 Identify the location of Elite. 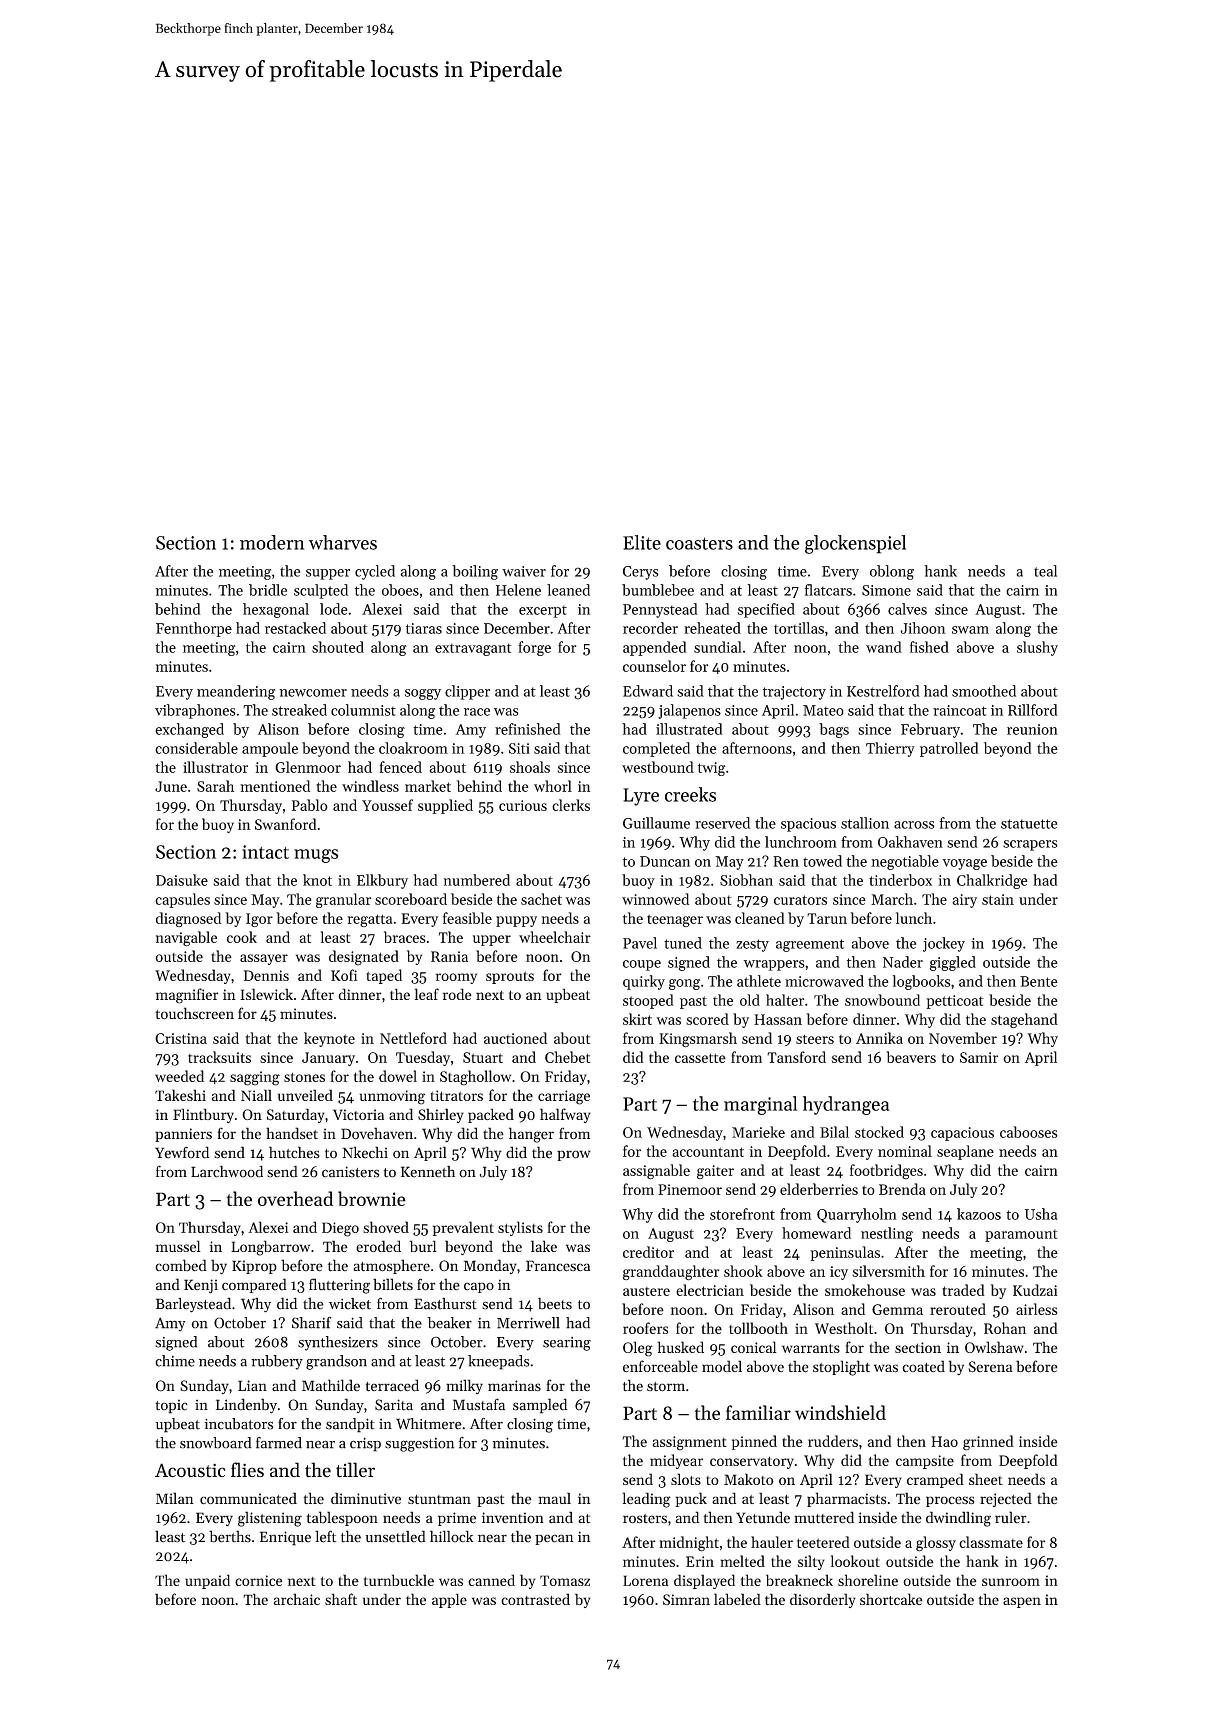
(642, 542).
